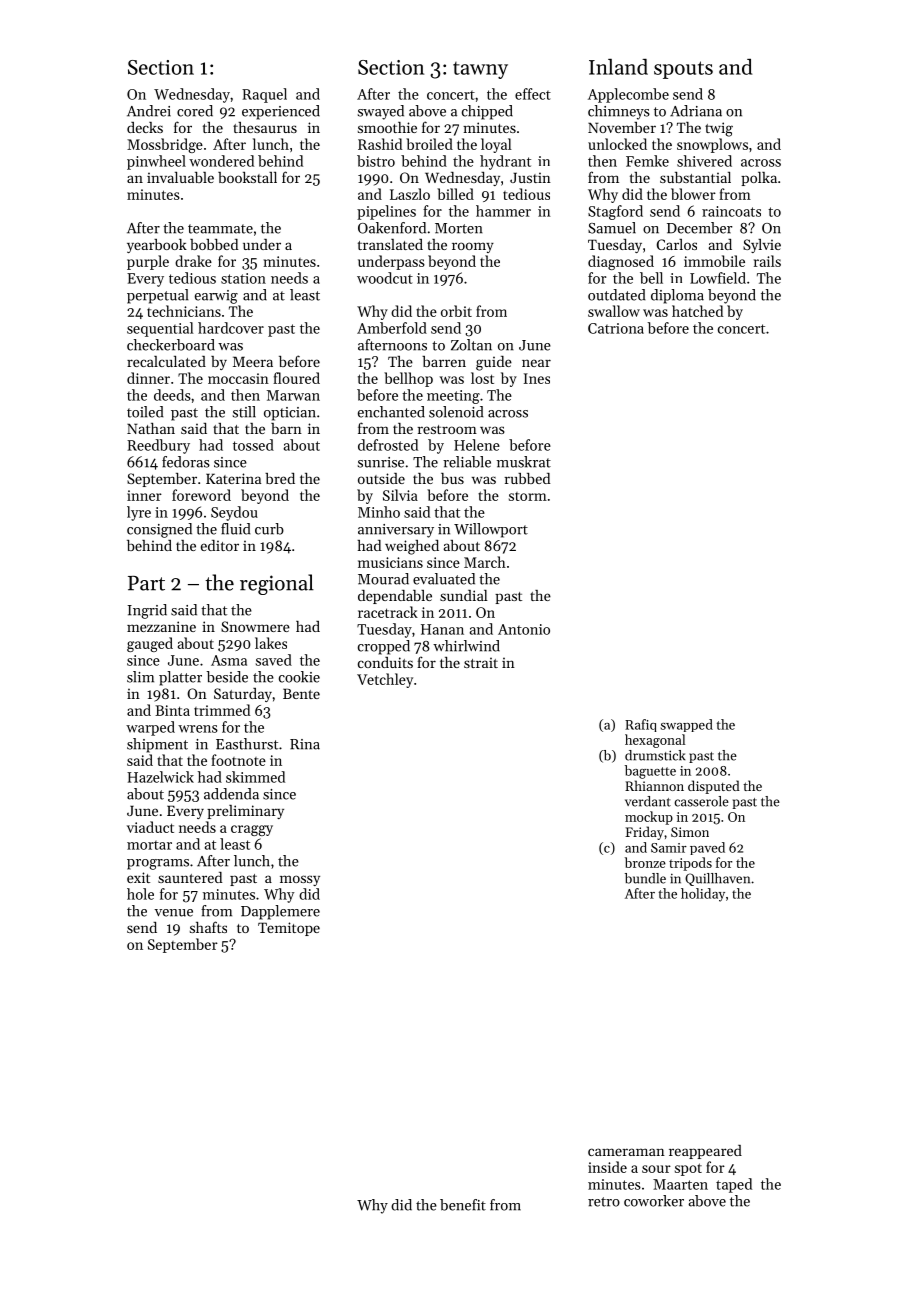 Image resolution: width=908 pixels, height=1316 pixels. What do you see at coordinates (173, 913) in the image?
I see `venue` at bounding box center [173, 913].
